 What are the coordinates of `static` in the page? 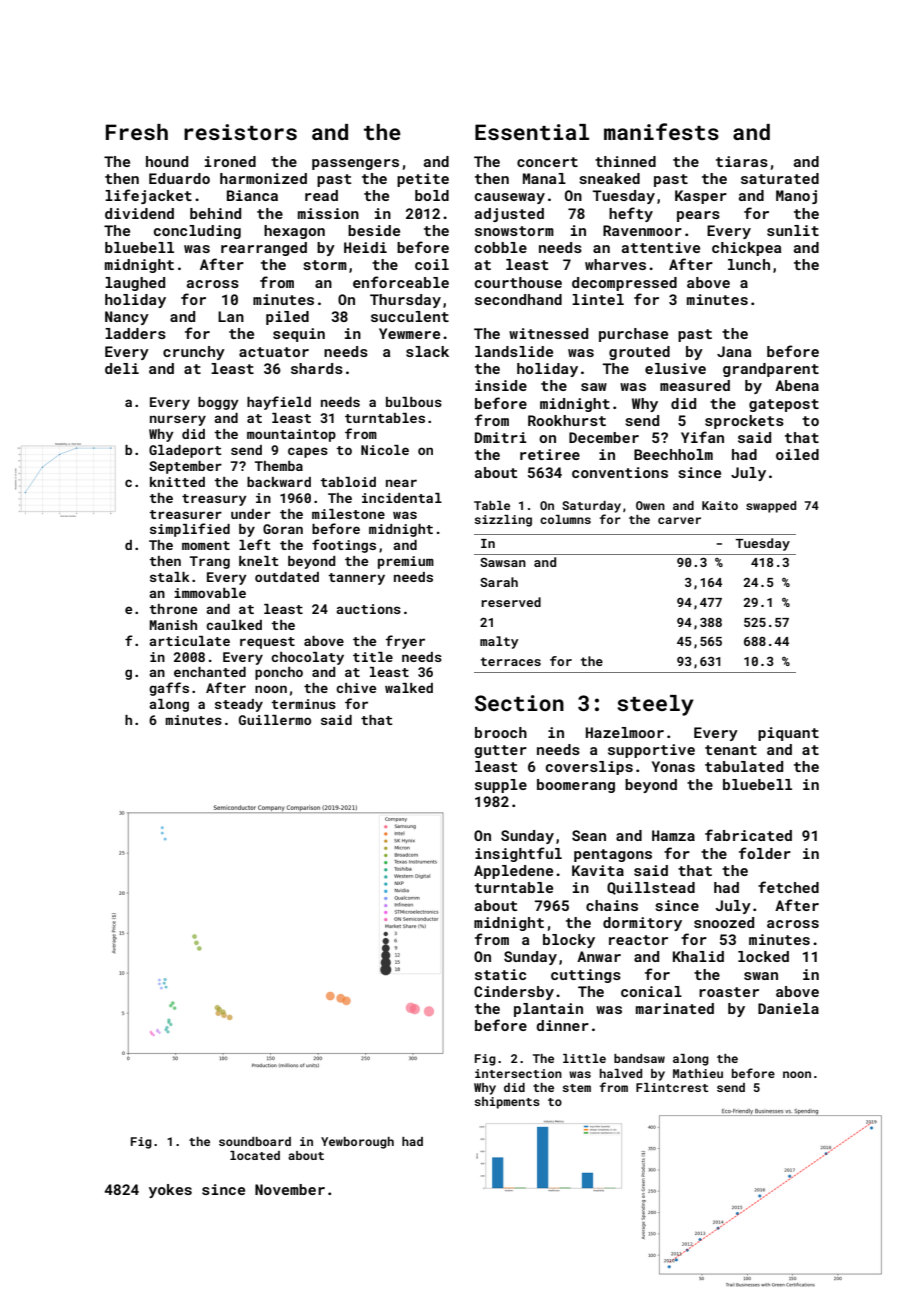 It's located at (500, 974).
